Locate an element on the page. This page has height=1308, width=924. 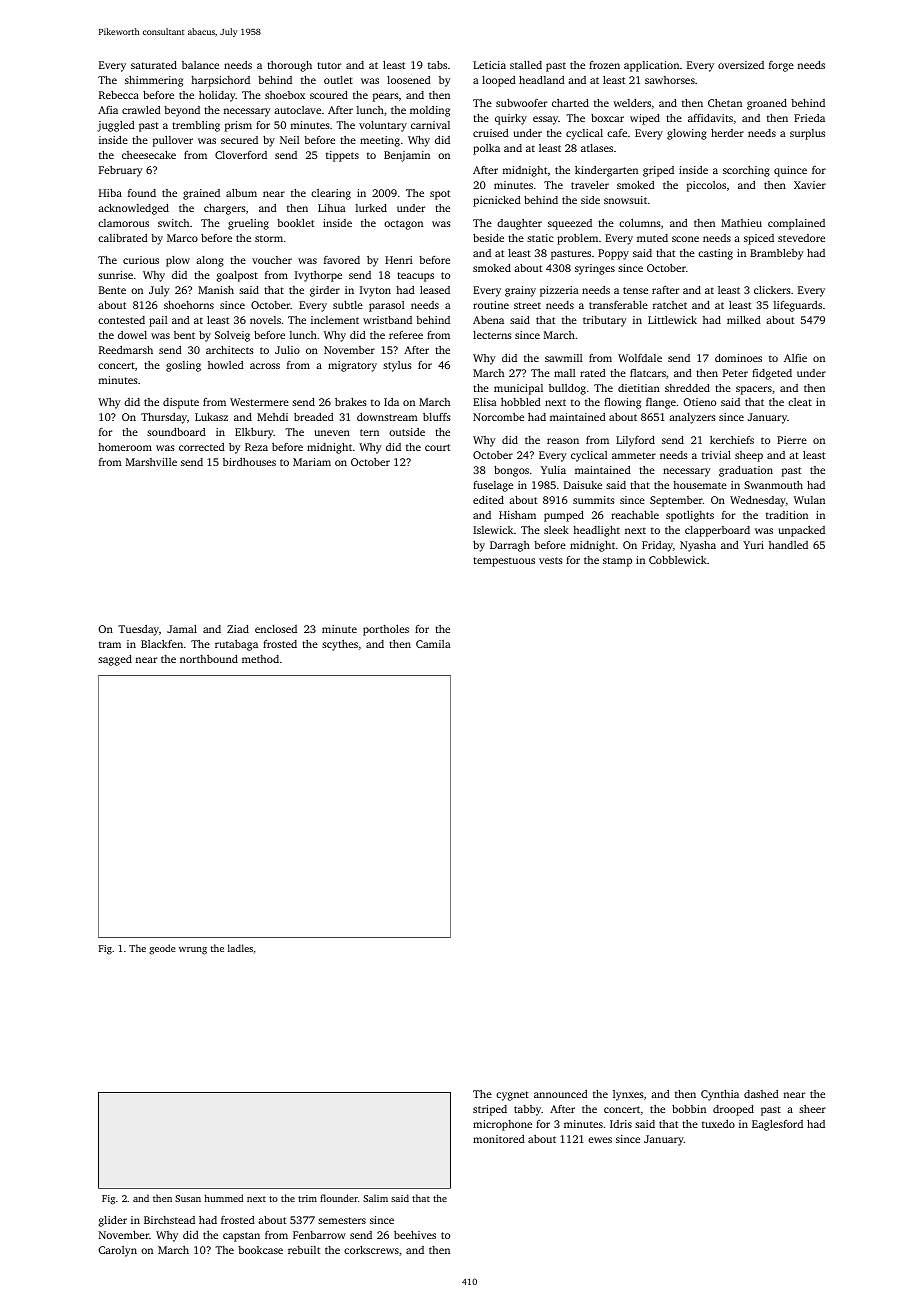
Carolyn is located at coordinates (118, 1251).
